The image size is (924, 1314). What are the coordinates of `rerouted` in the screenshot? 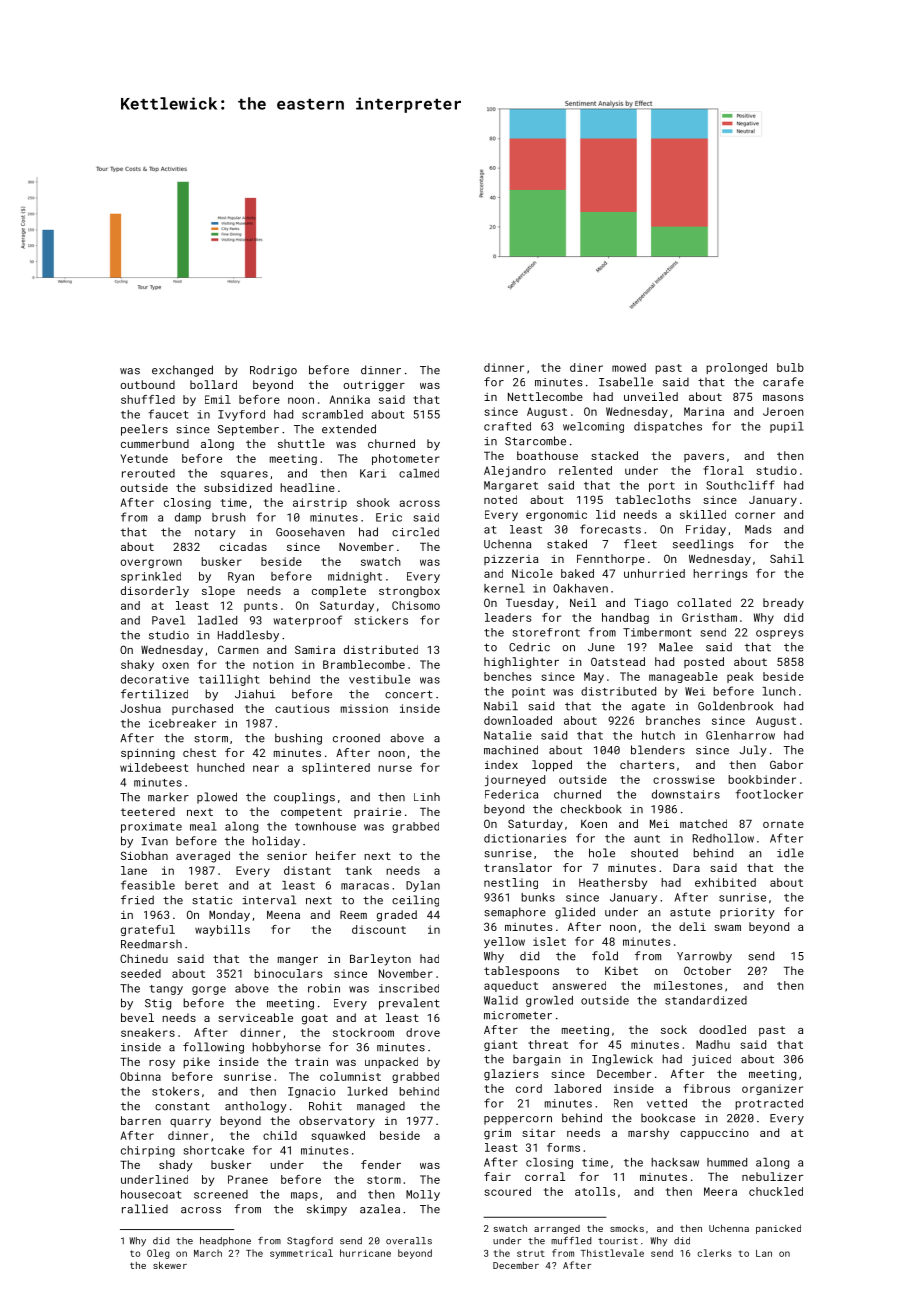 It's located at (148, 473).
